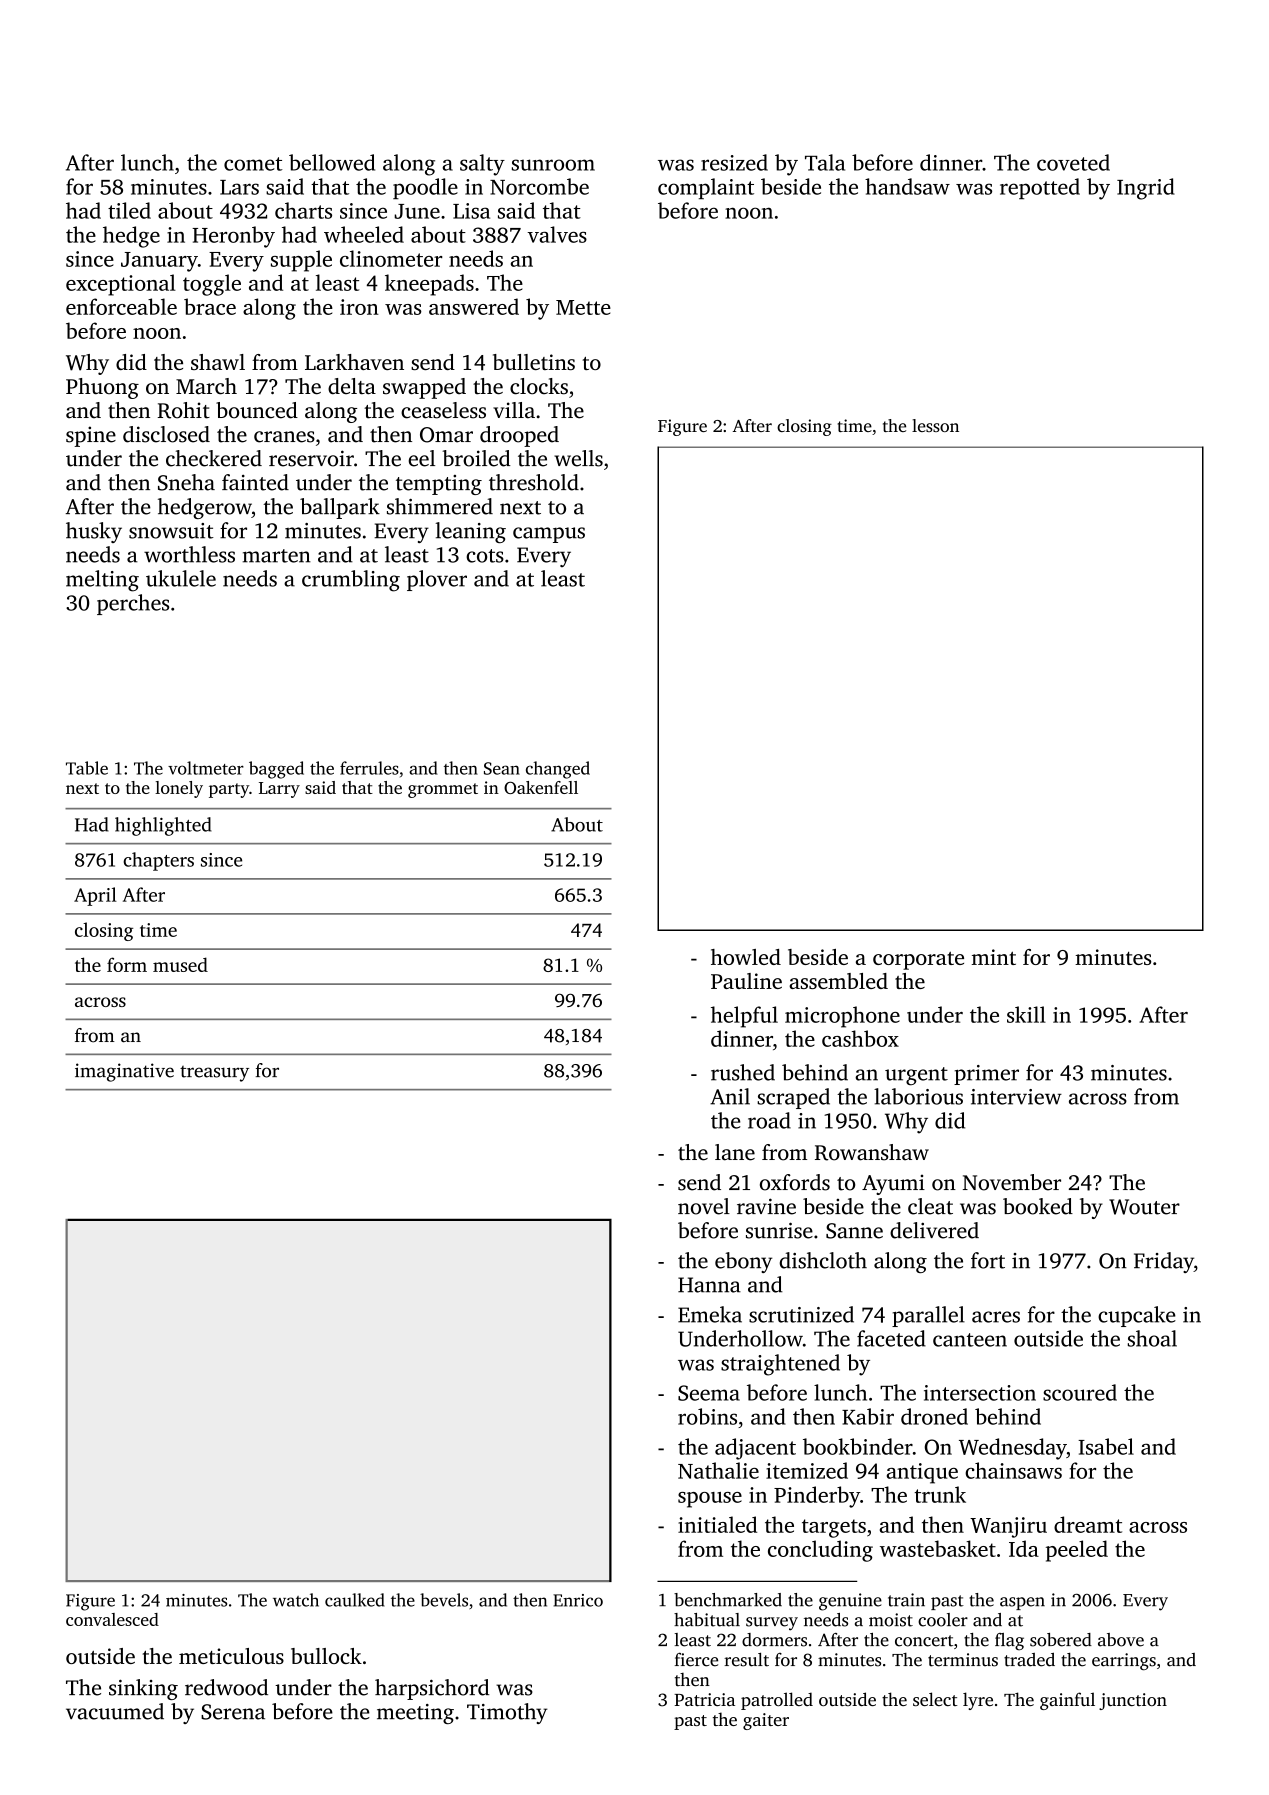 The width and height of the screenshot is (1269, 1795). What do you see at coordinates (1073, 162) in the screenshot?
I see `coveted` at bounding box center [1073, 162].
